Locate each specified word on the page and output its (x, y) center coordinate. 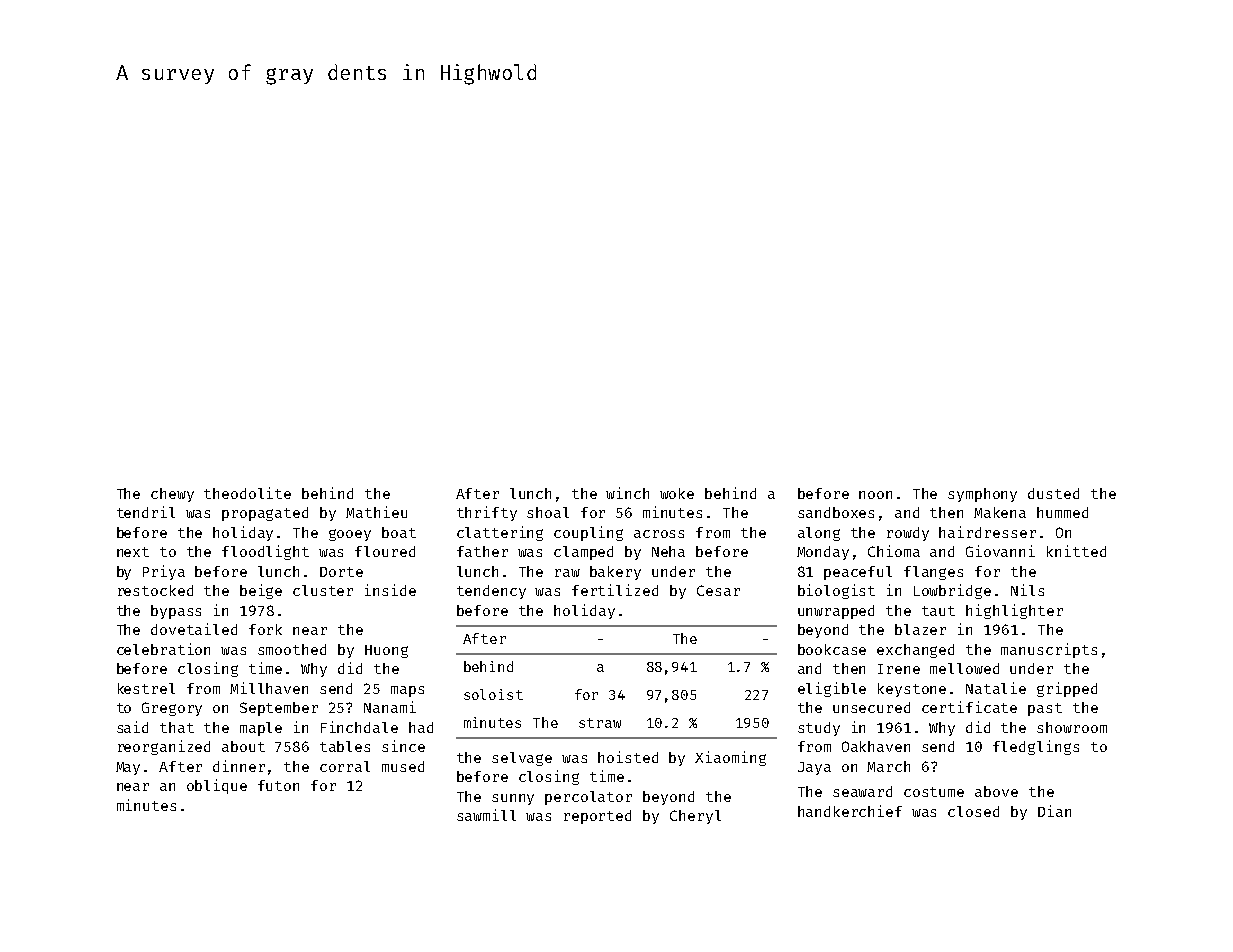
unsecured (871, 707)
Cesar (718, 590)
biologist (836, 591)
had (421, 727)
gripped (1067, 689)
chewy (172, 495)
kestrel (146, 688)
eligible (832, 689)
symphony (982, 495)
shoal (548, 512)
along (819, 534)
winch (627, 493)
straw (600, 723)
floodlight (265, 552)
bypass (176, 612)
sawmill (486, 815)
